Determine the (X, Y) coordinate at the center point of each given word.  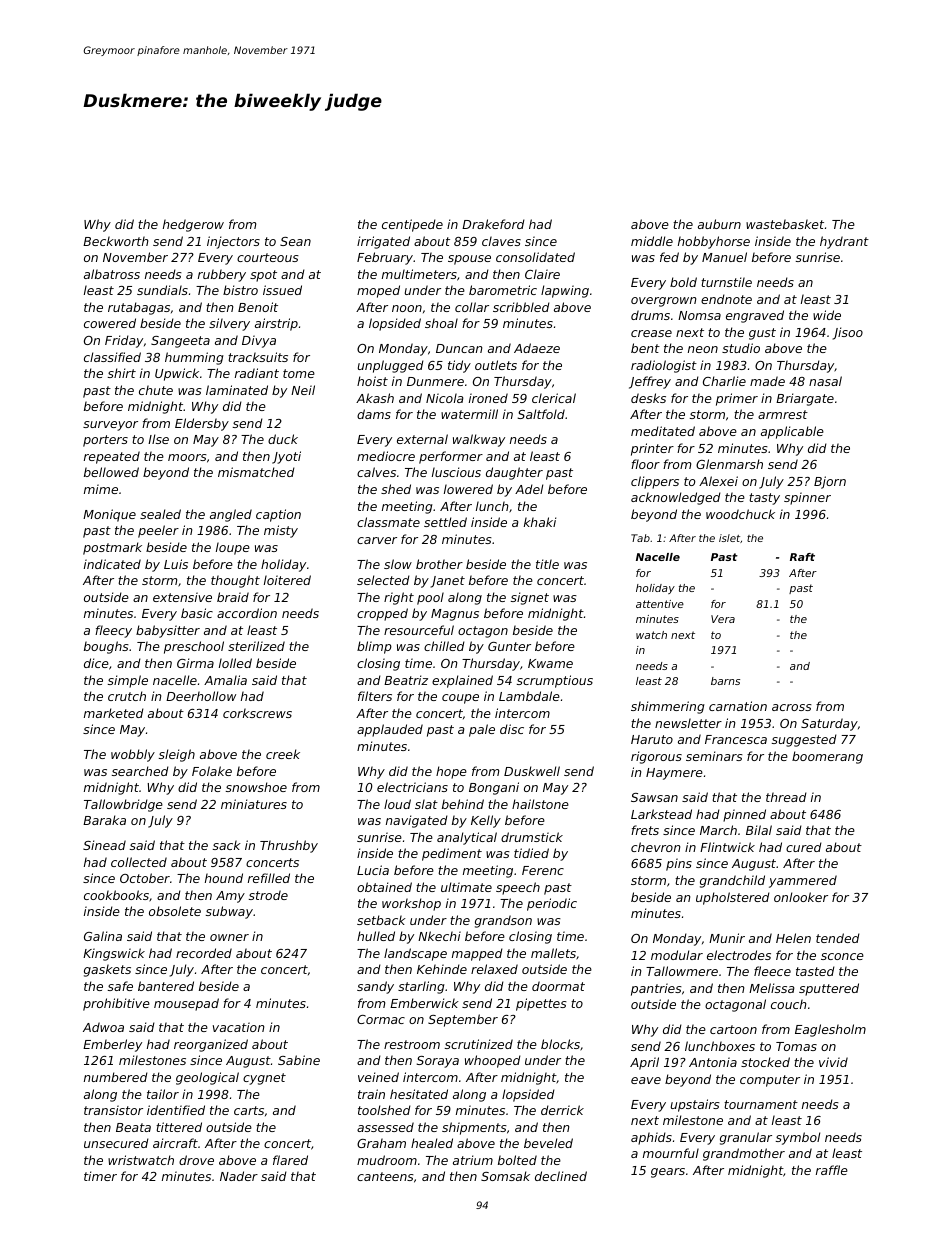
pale (482, 730)
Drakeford (493, 224)
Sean (295, 241)
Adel (529, 489)
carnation (738, 706)
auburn (719, 224)
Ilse (158, 439)
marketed (114, 713)
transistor (113, 1110)
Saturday (829, 724)
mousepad (186, 1004)
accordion (247, 613)
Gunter (509, 646)
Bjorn (830, 482)
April (644, 1063)
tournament (761, 1104)
